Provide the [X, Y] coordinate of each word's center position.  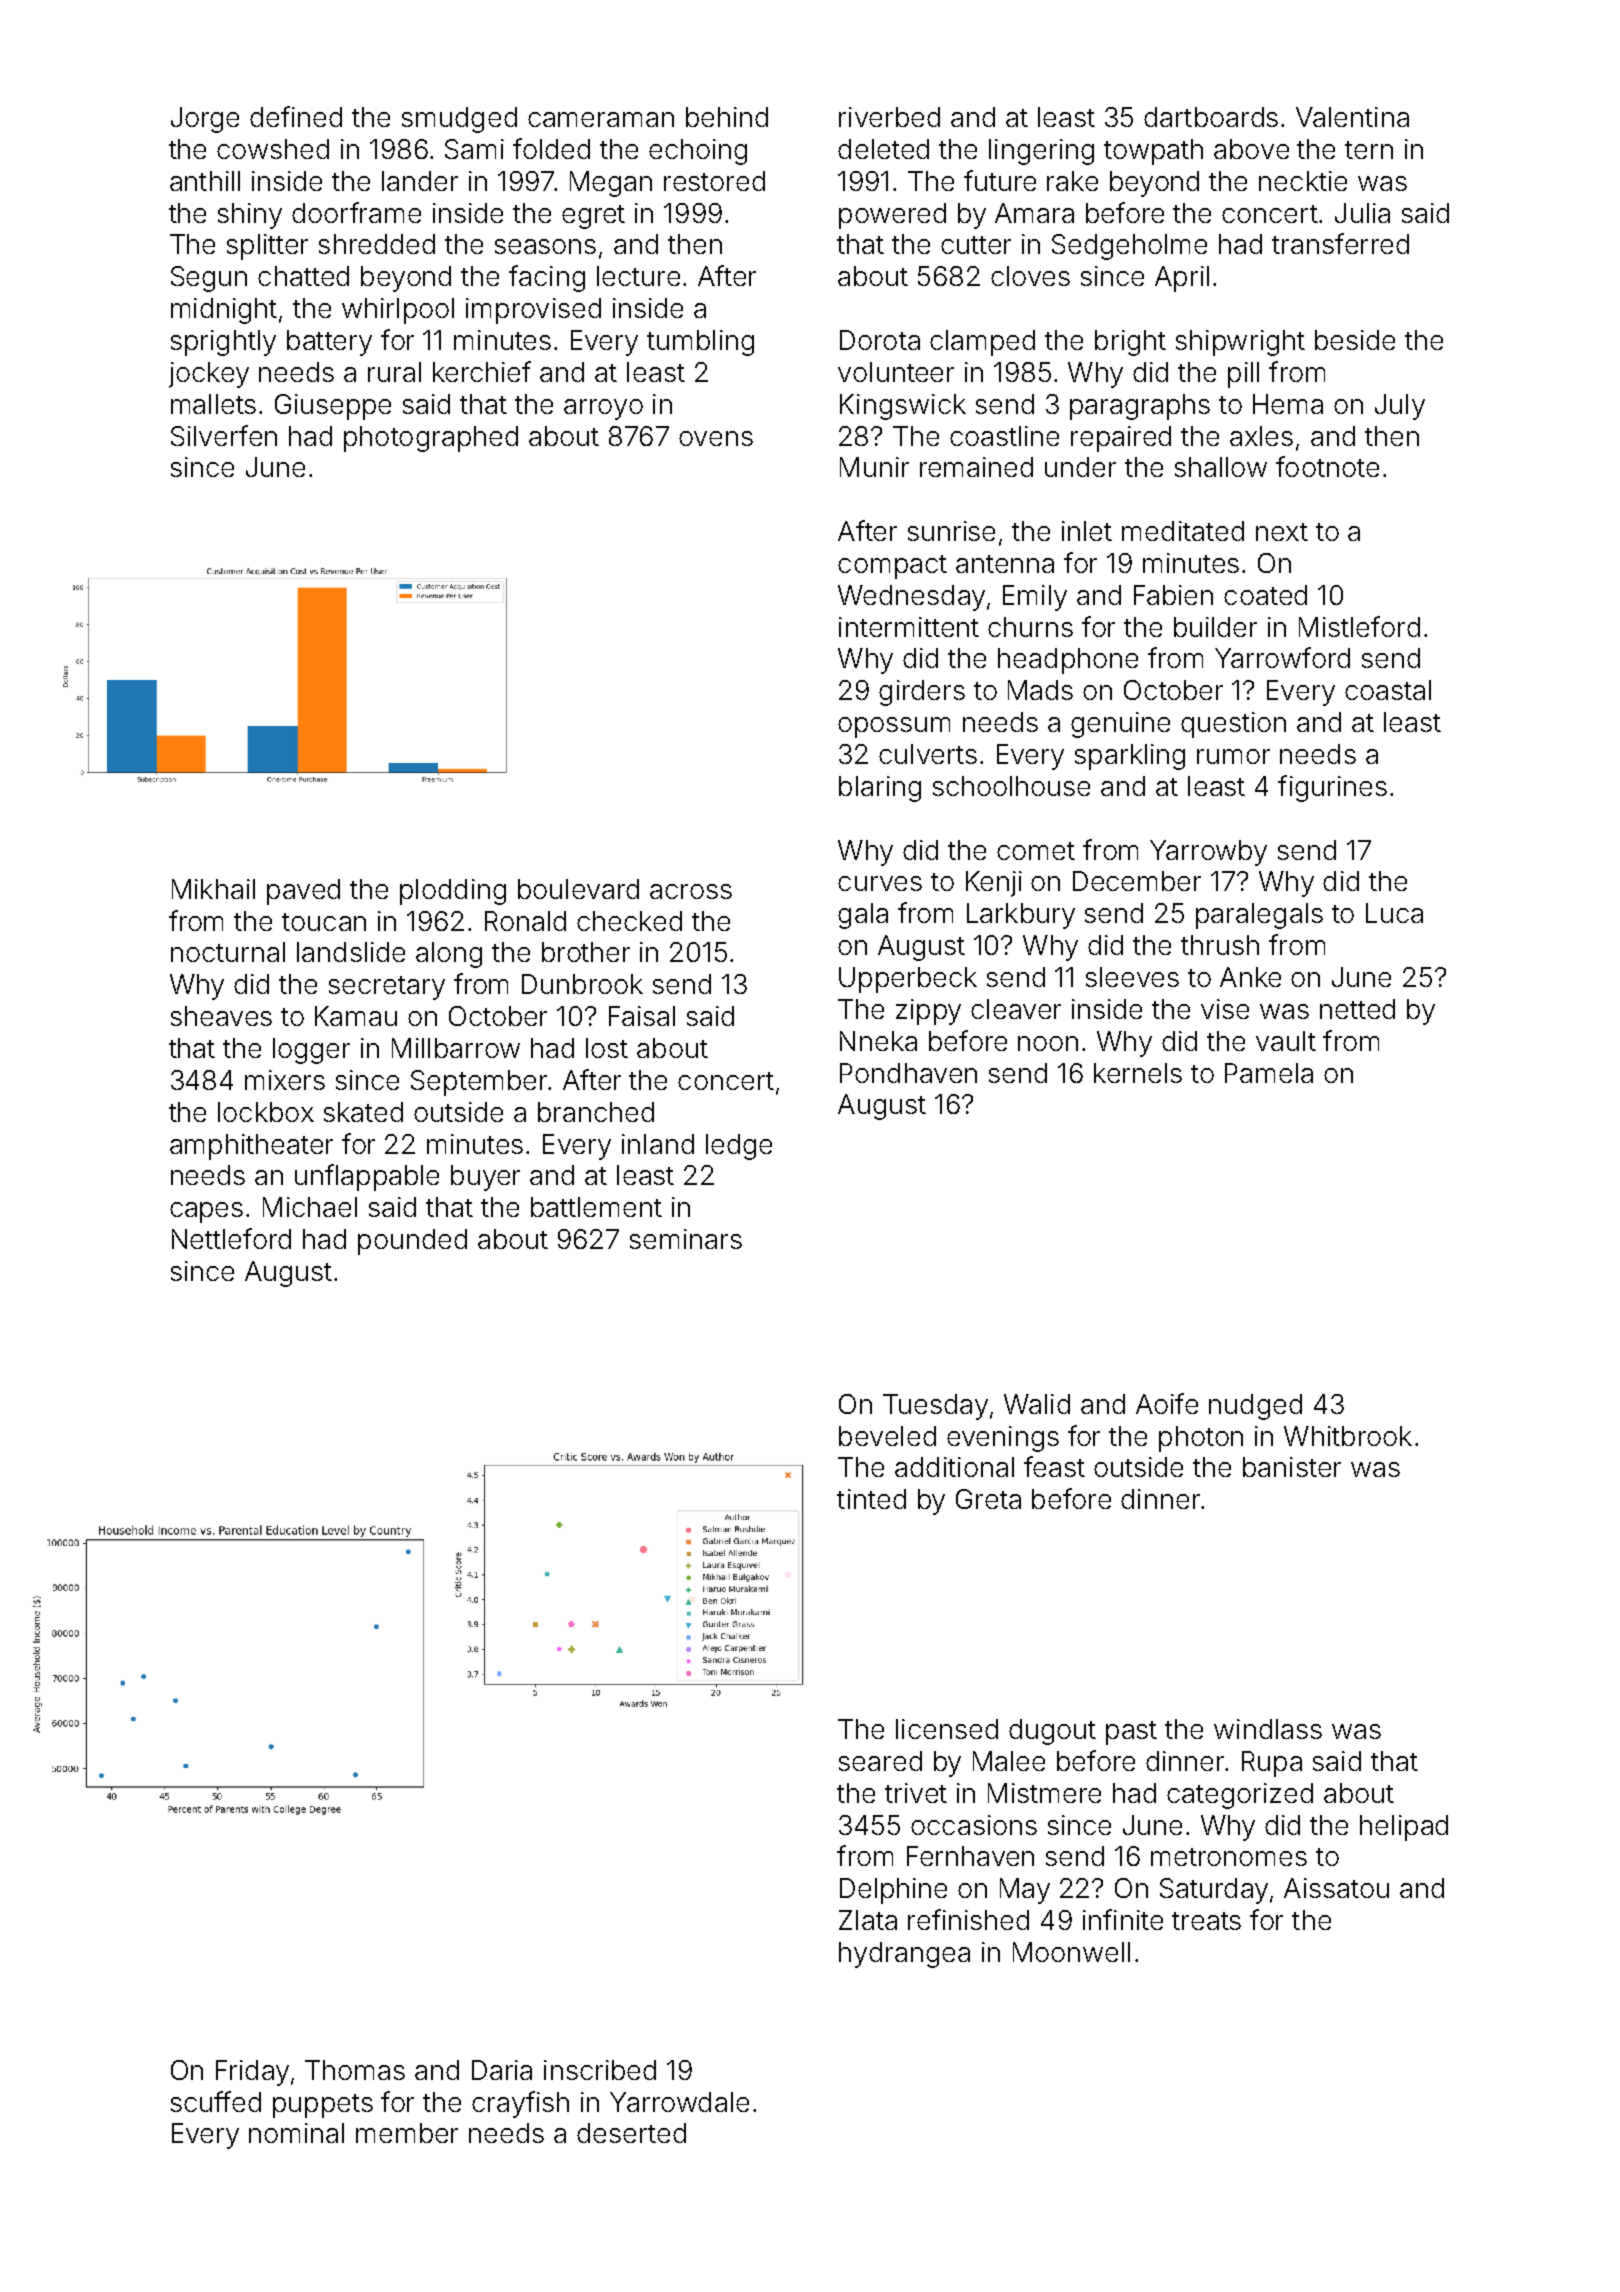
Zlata [868, 1920]
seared [880, 1761]
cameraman [601, 119]
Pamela [1269, 1073]
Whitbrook [1348, 1436]
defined [296, 116]
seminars [686, 1239]
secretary [387, 988]
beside [1355, 340]
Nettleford [231, 1238]
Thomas [355, 2070]
